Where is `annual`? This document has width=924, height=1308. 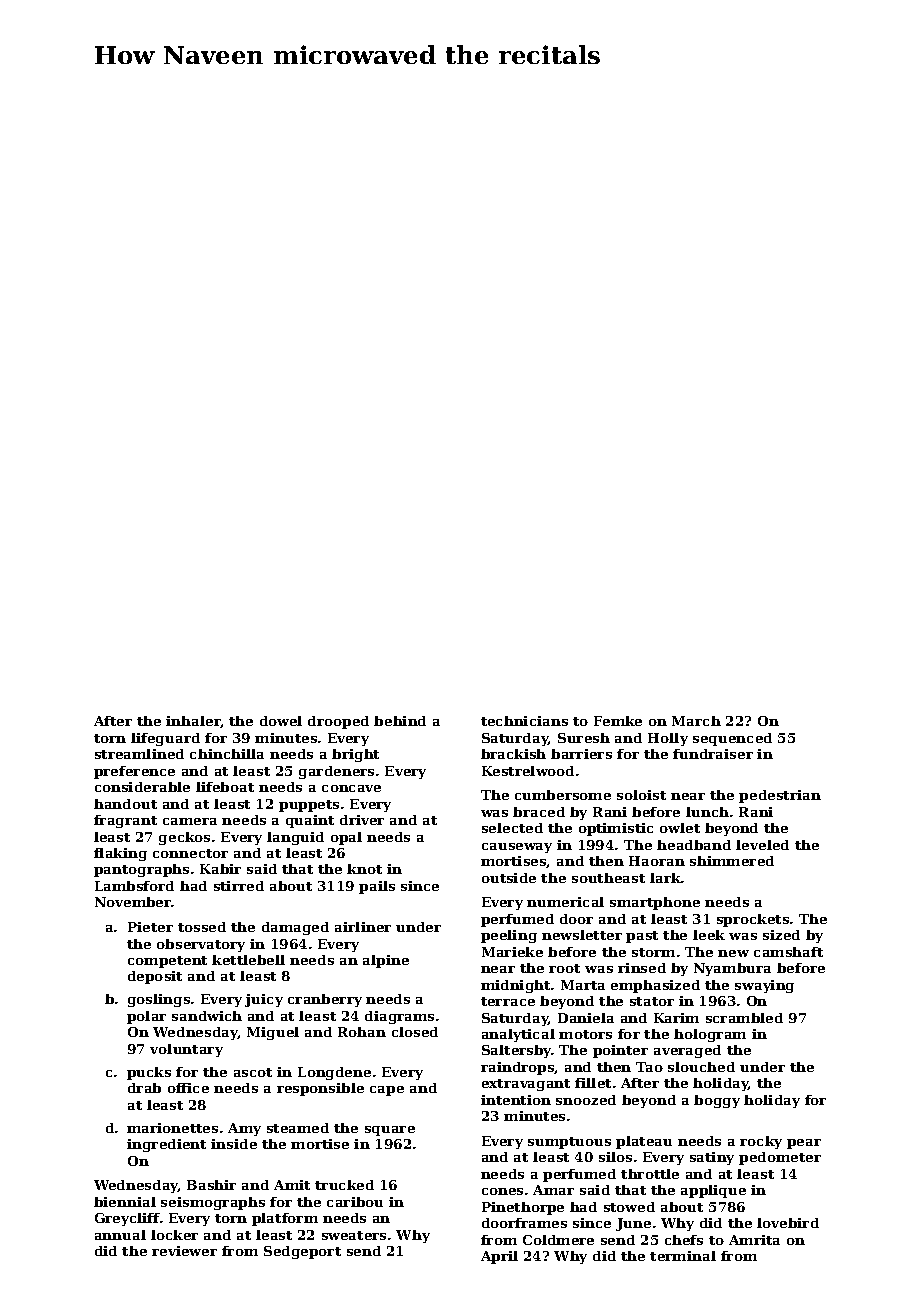 annual is located at coordinates (120, 1235).
